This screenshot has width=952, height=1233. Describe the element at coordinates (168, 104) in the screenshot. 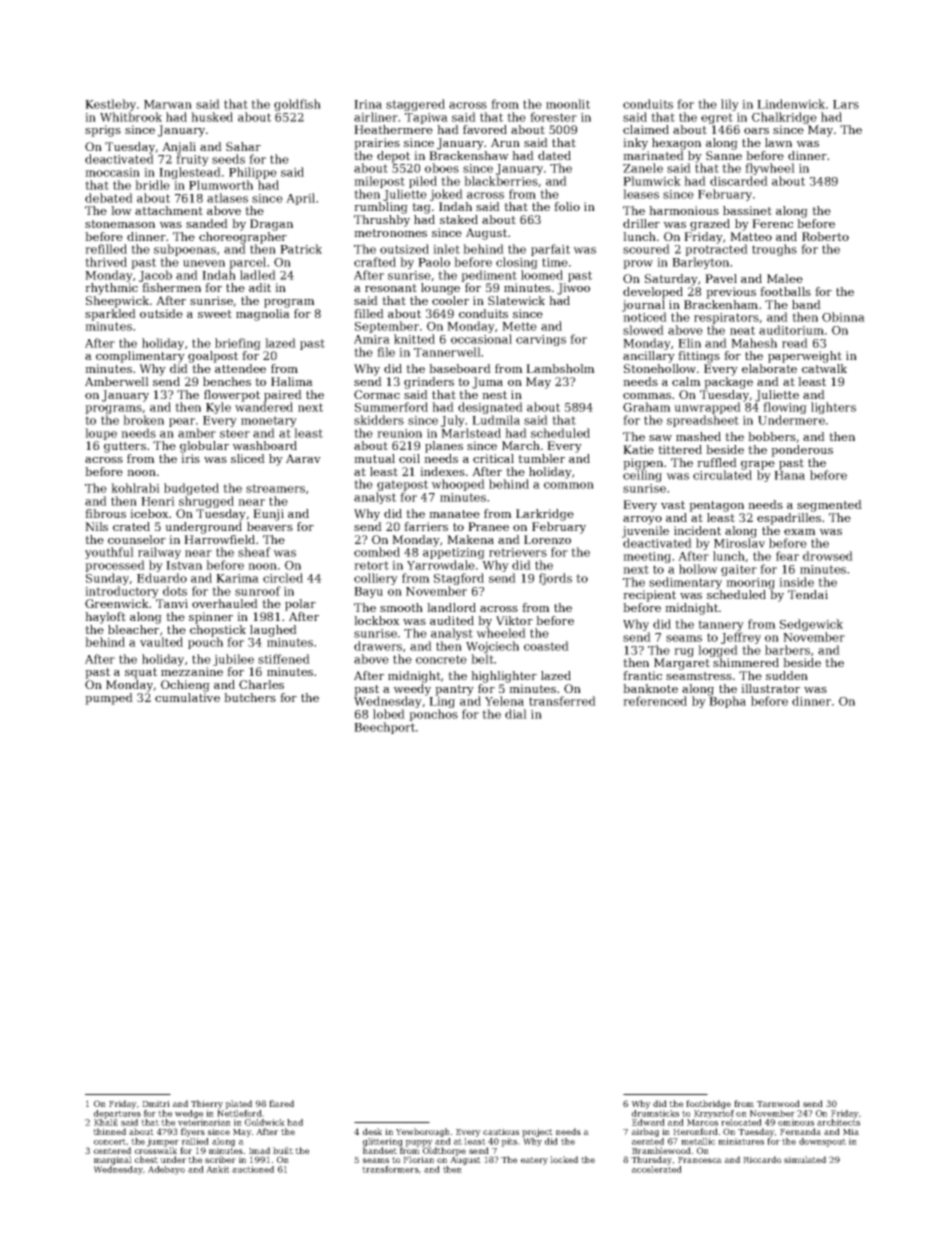

I see `Marwan` at that location.
